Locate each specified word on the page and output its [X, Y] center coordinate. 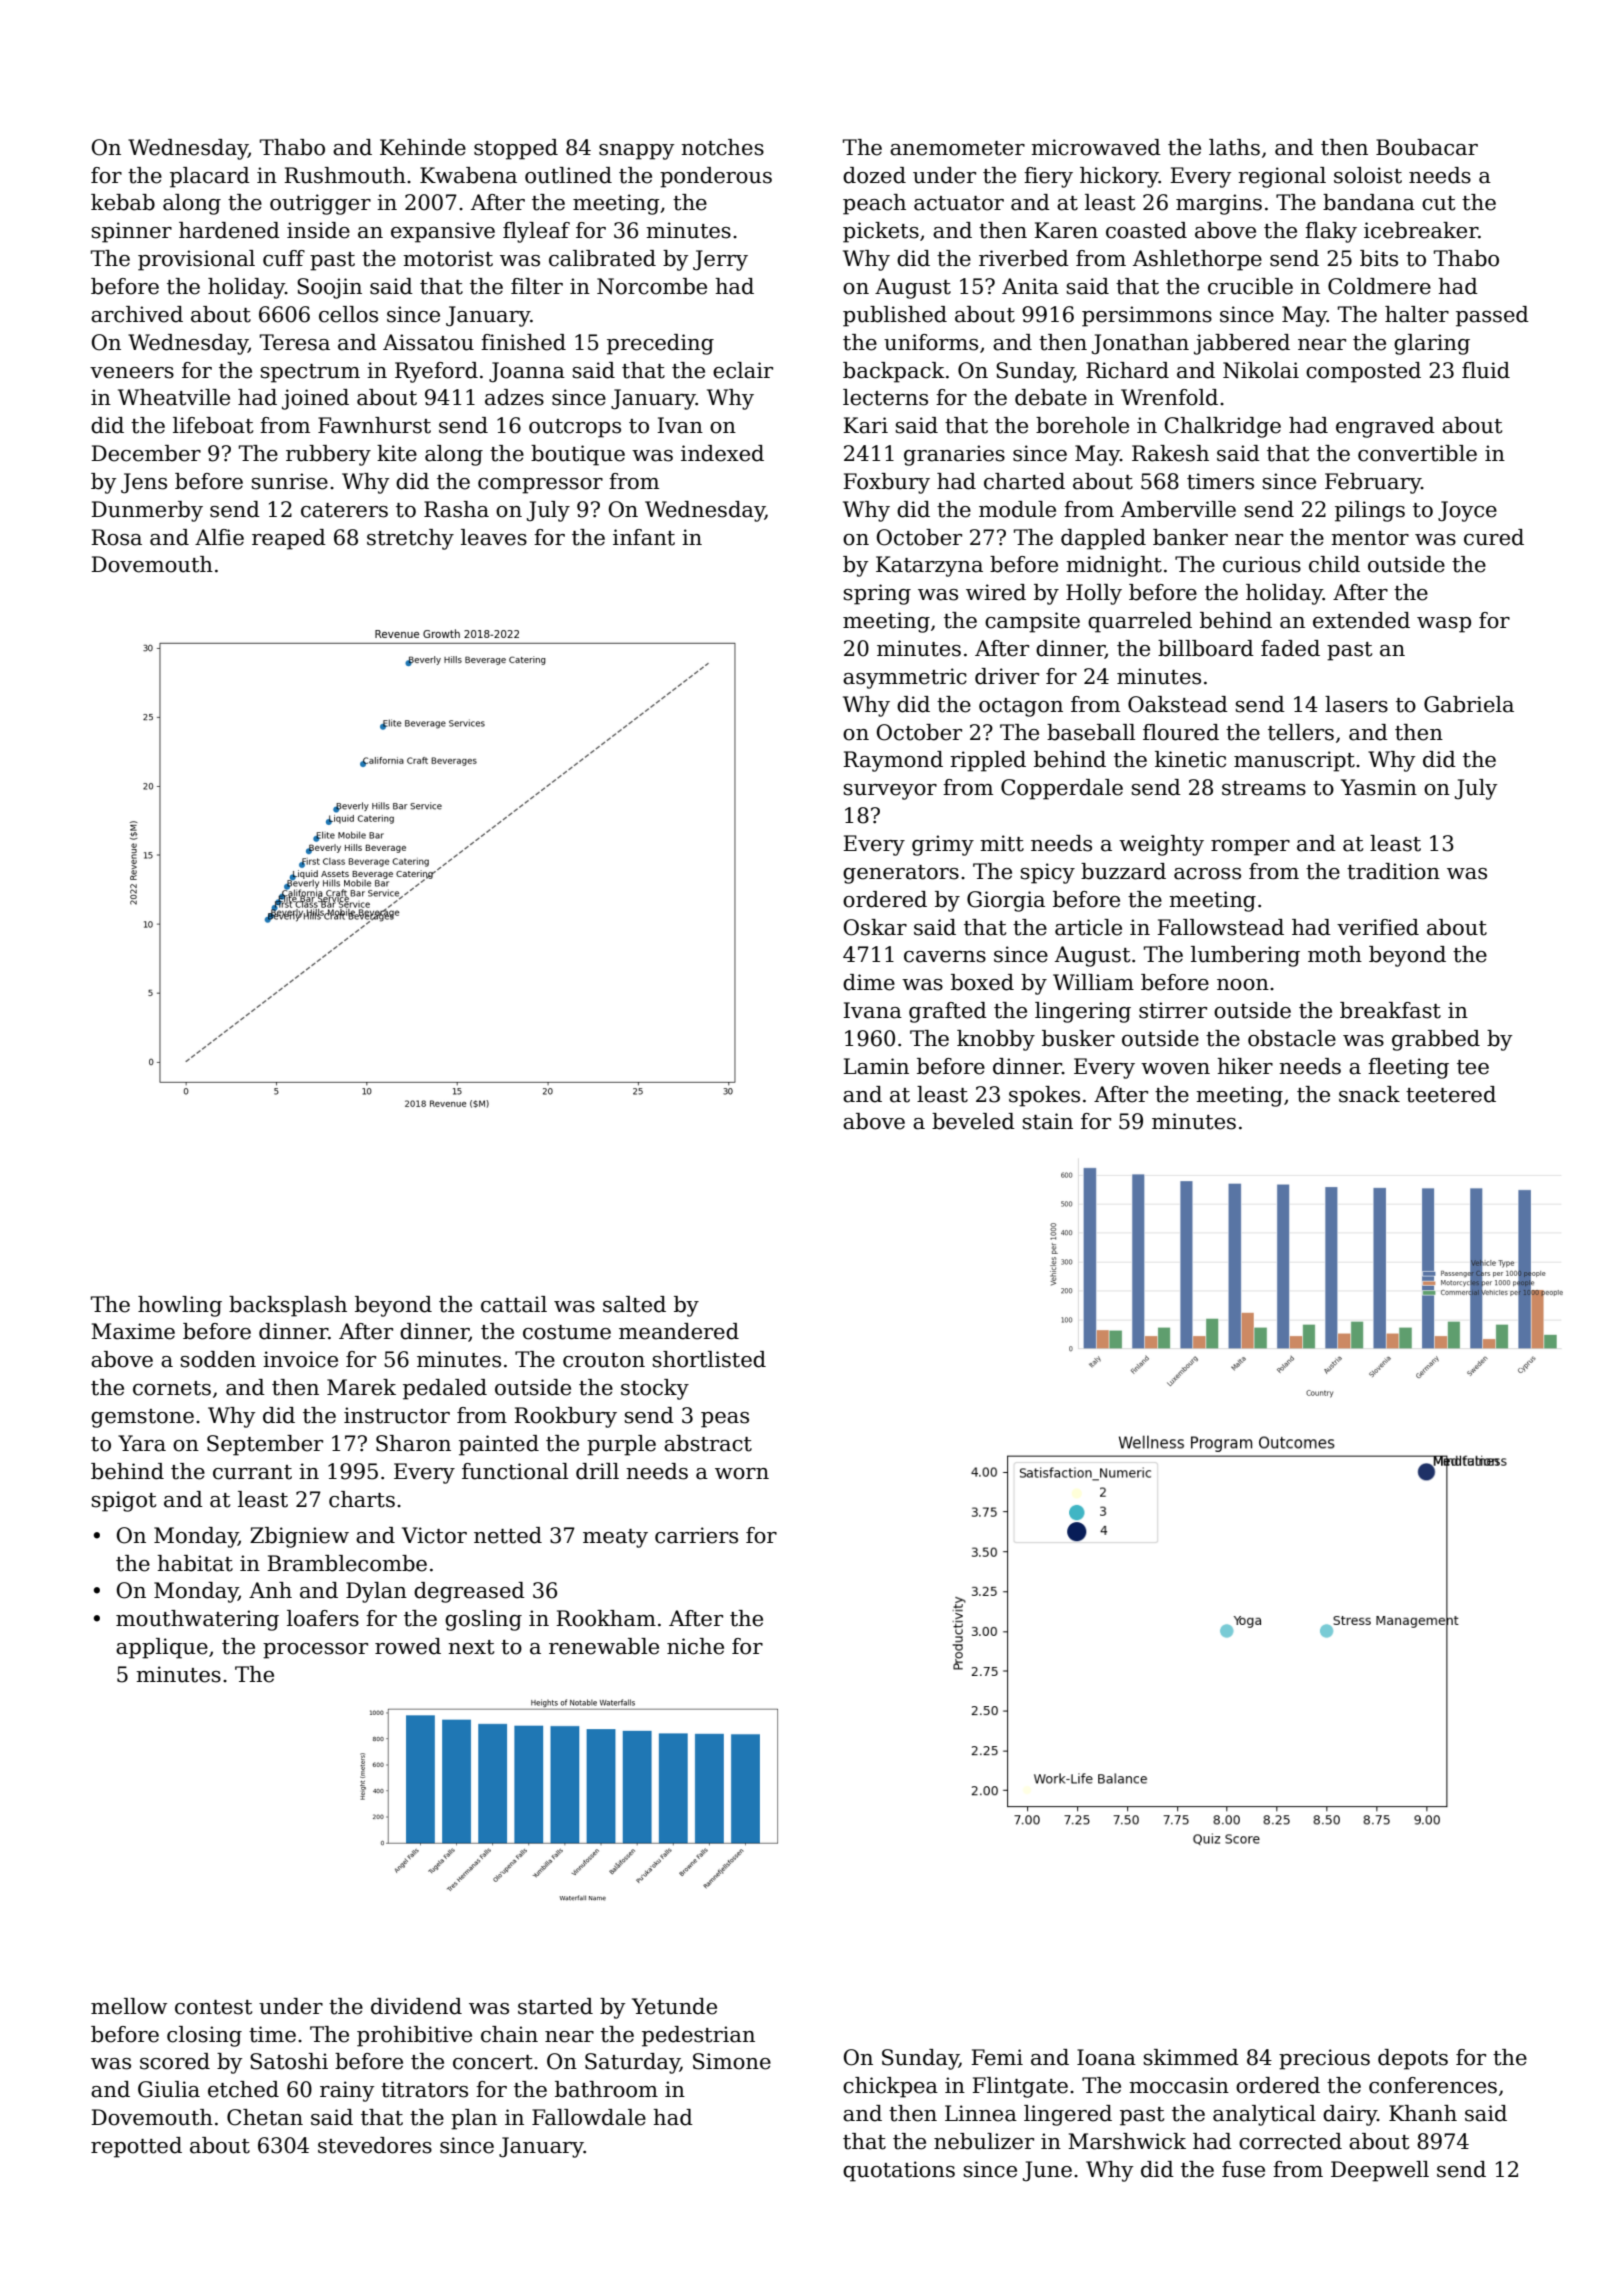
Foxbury [886, 483]
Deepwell [1380, 2171]
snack [1369, 1094]
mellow [129, 2006]
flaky [1331, 232]
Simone [732, 2061]
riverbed [1024, 258]
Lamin [876, 1066]
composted [1363, 372]
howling [180, 1306]
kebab [123, 202]
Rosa [116, 537]
